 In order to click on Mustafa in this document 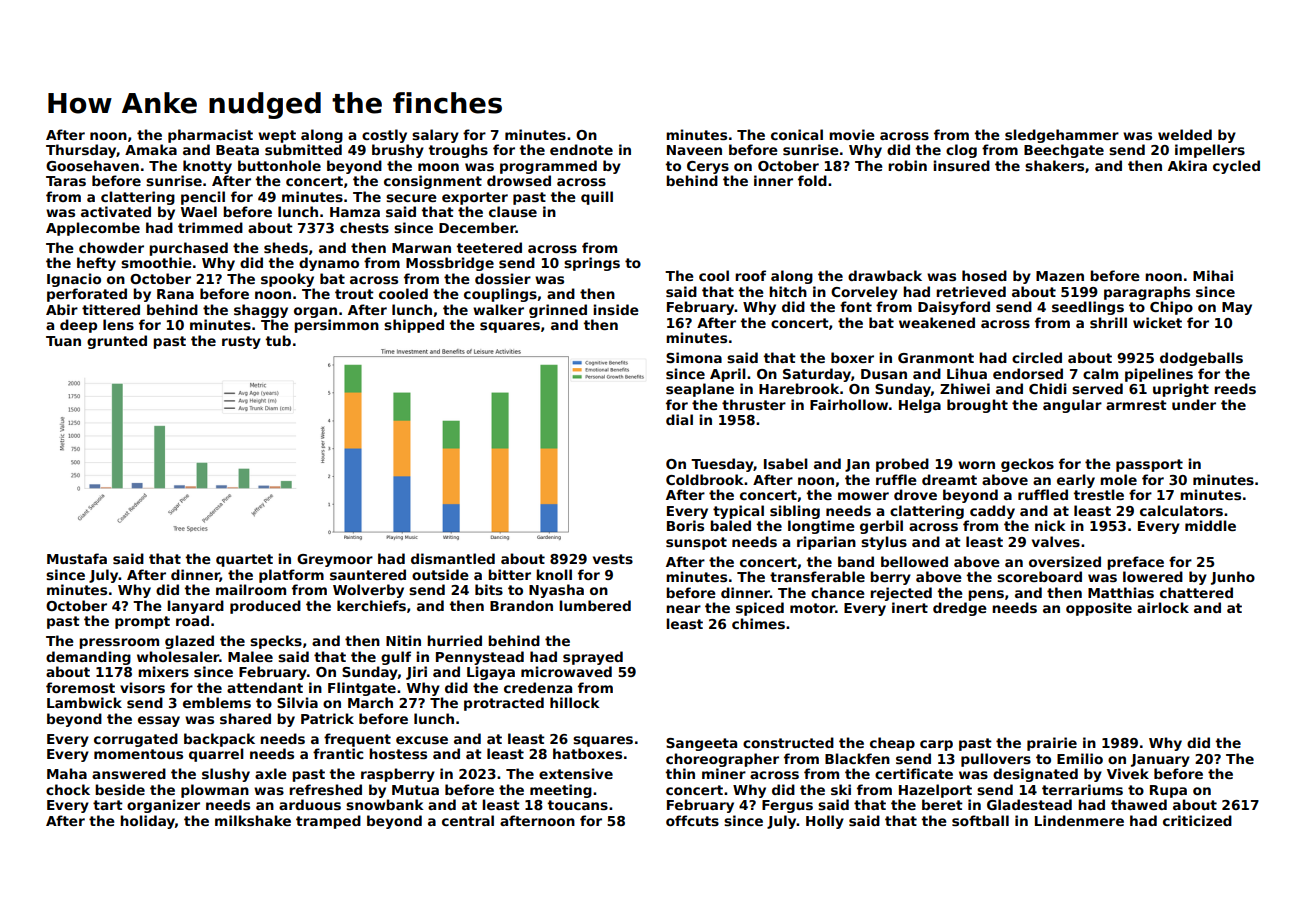, I will do `click(77, 558)`.
